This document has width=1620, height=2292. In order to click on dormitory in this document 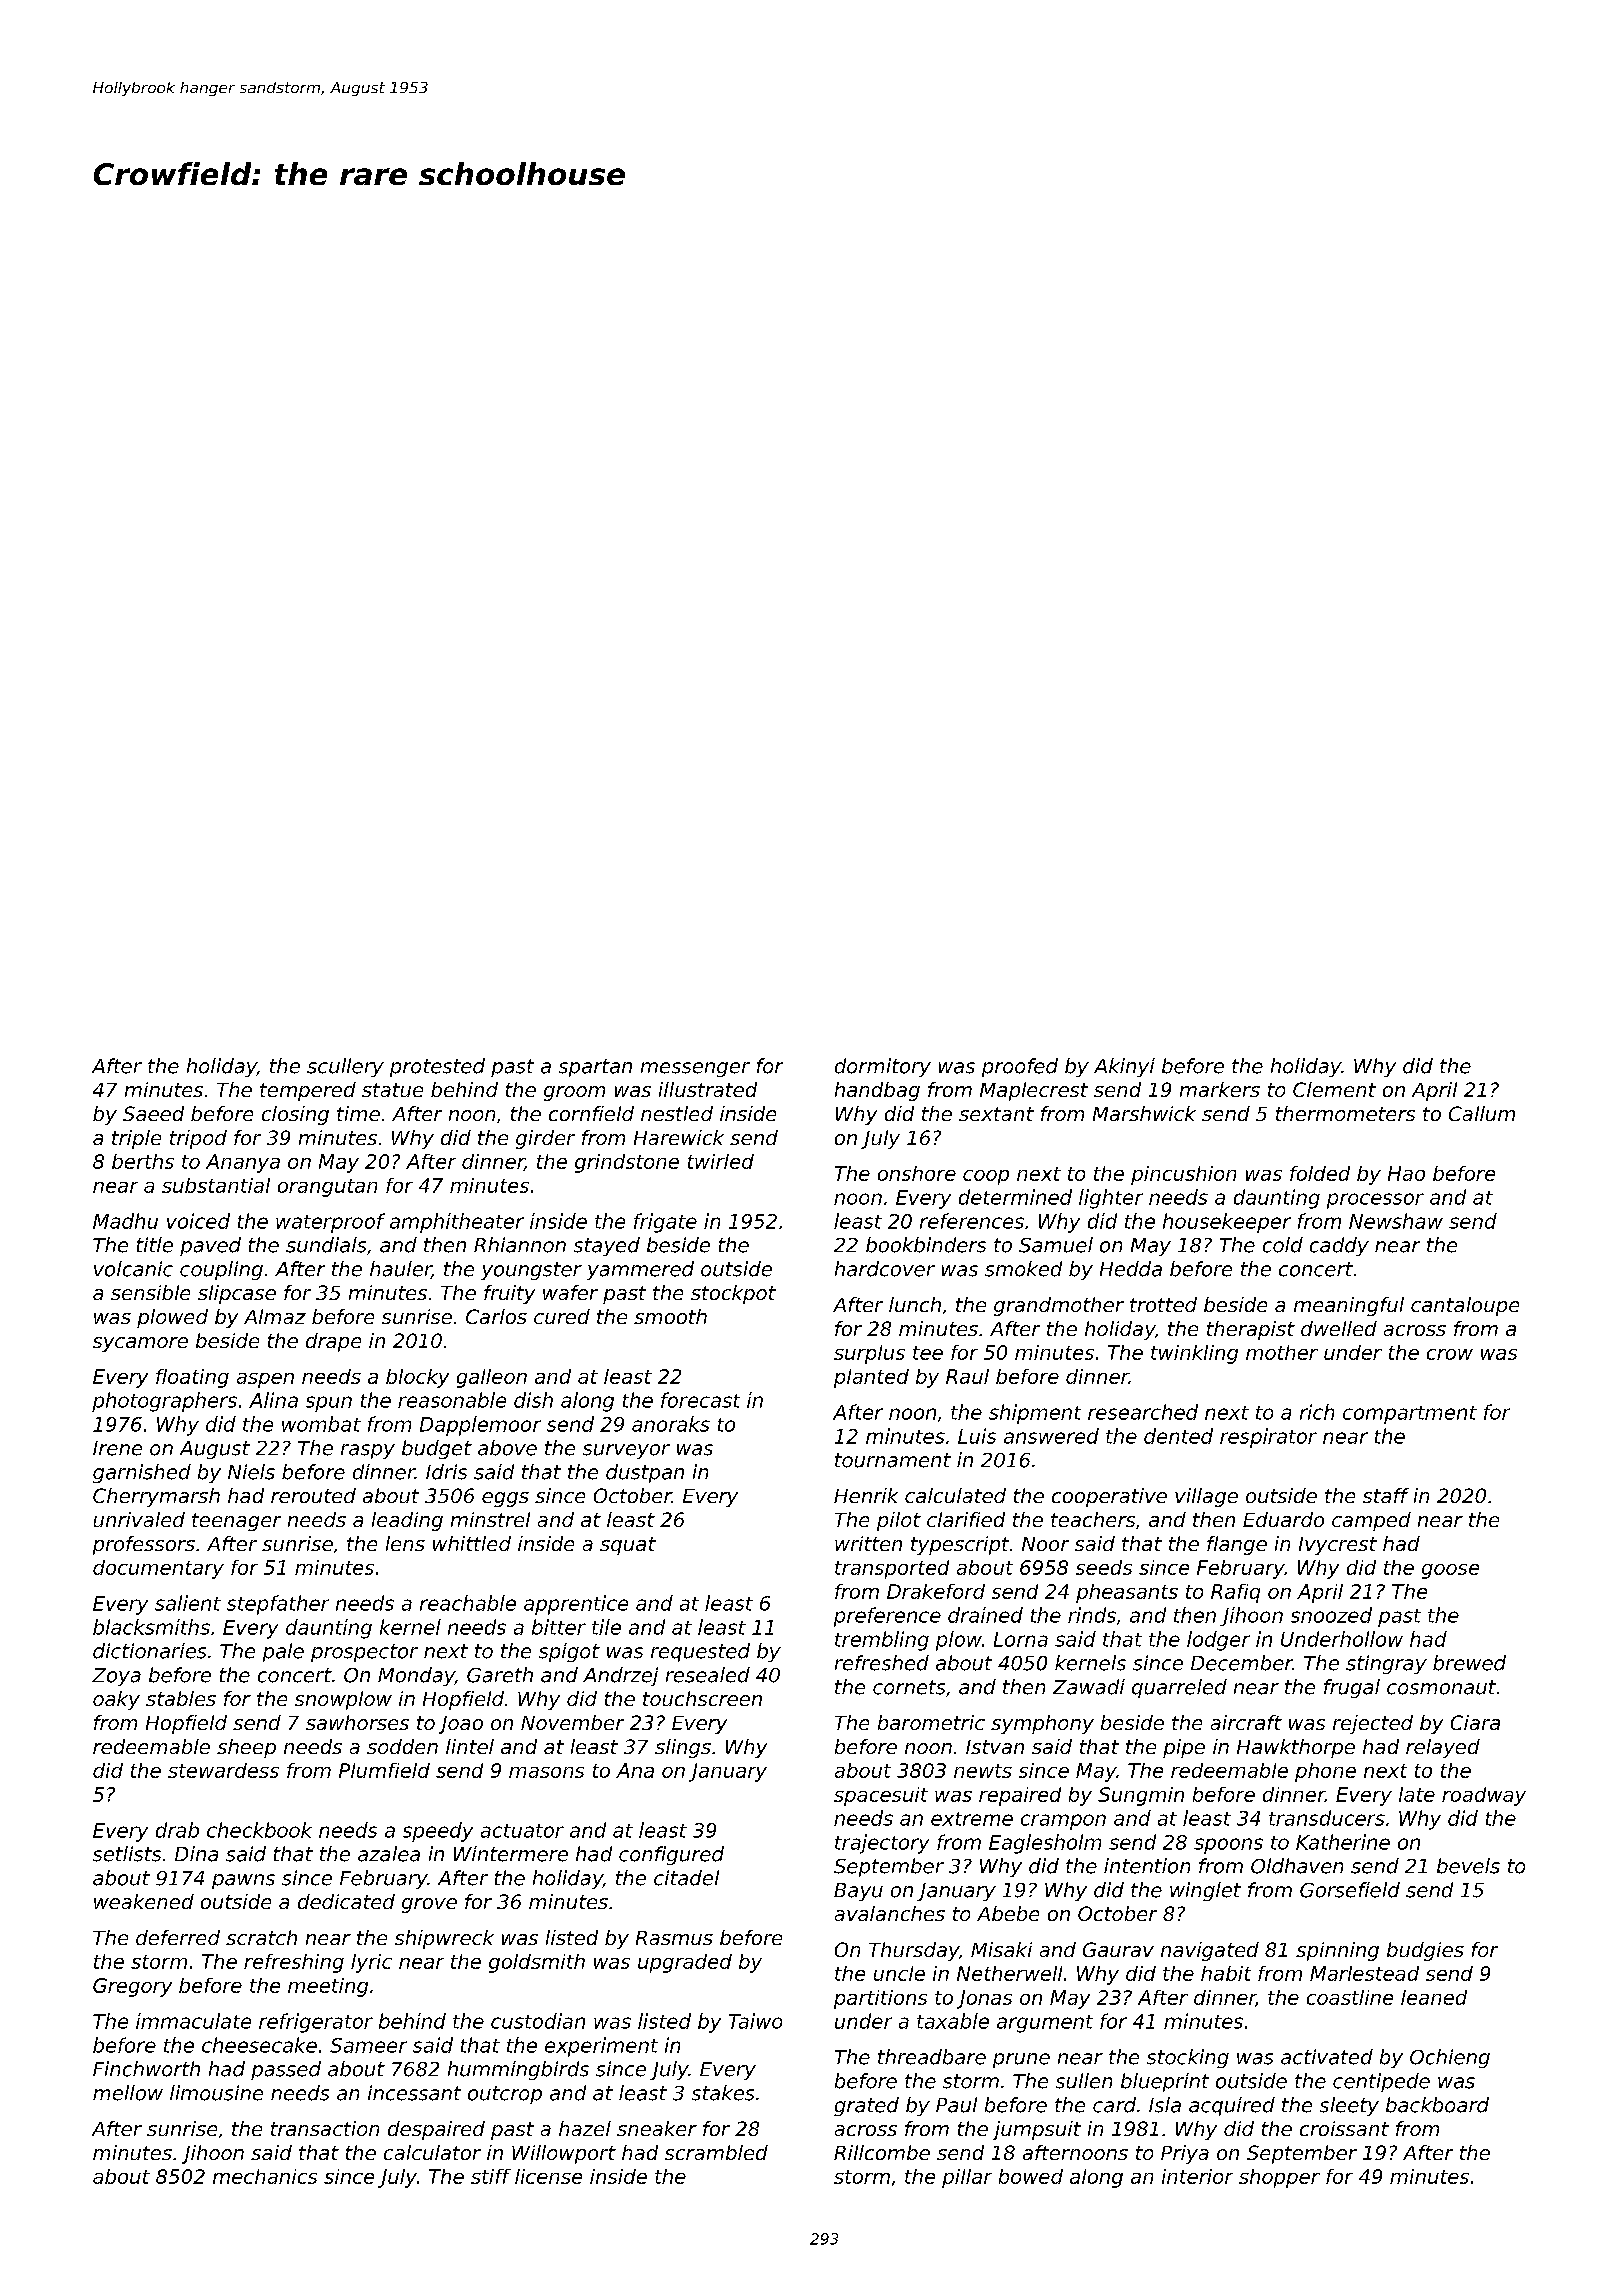, I will do `click(883, 1067)`.
